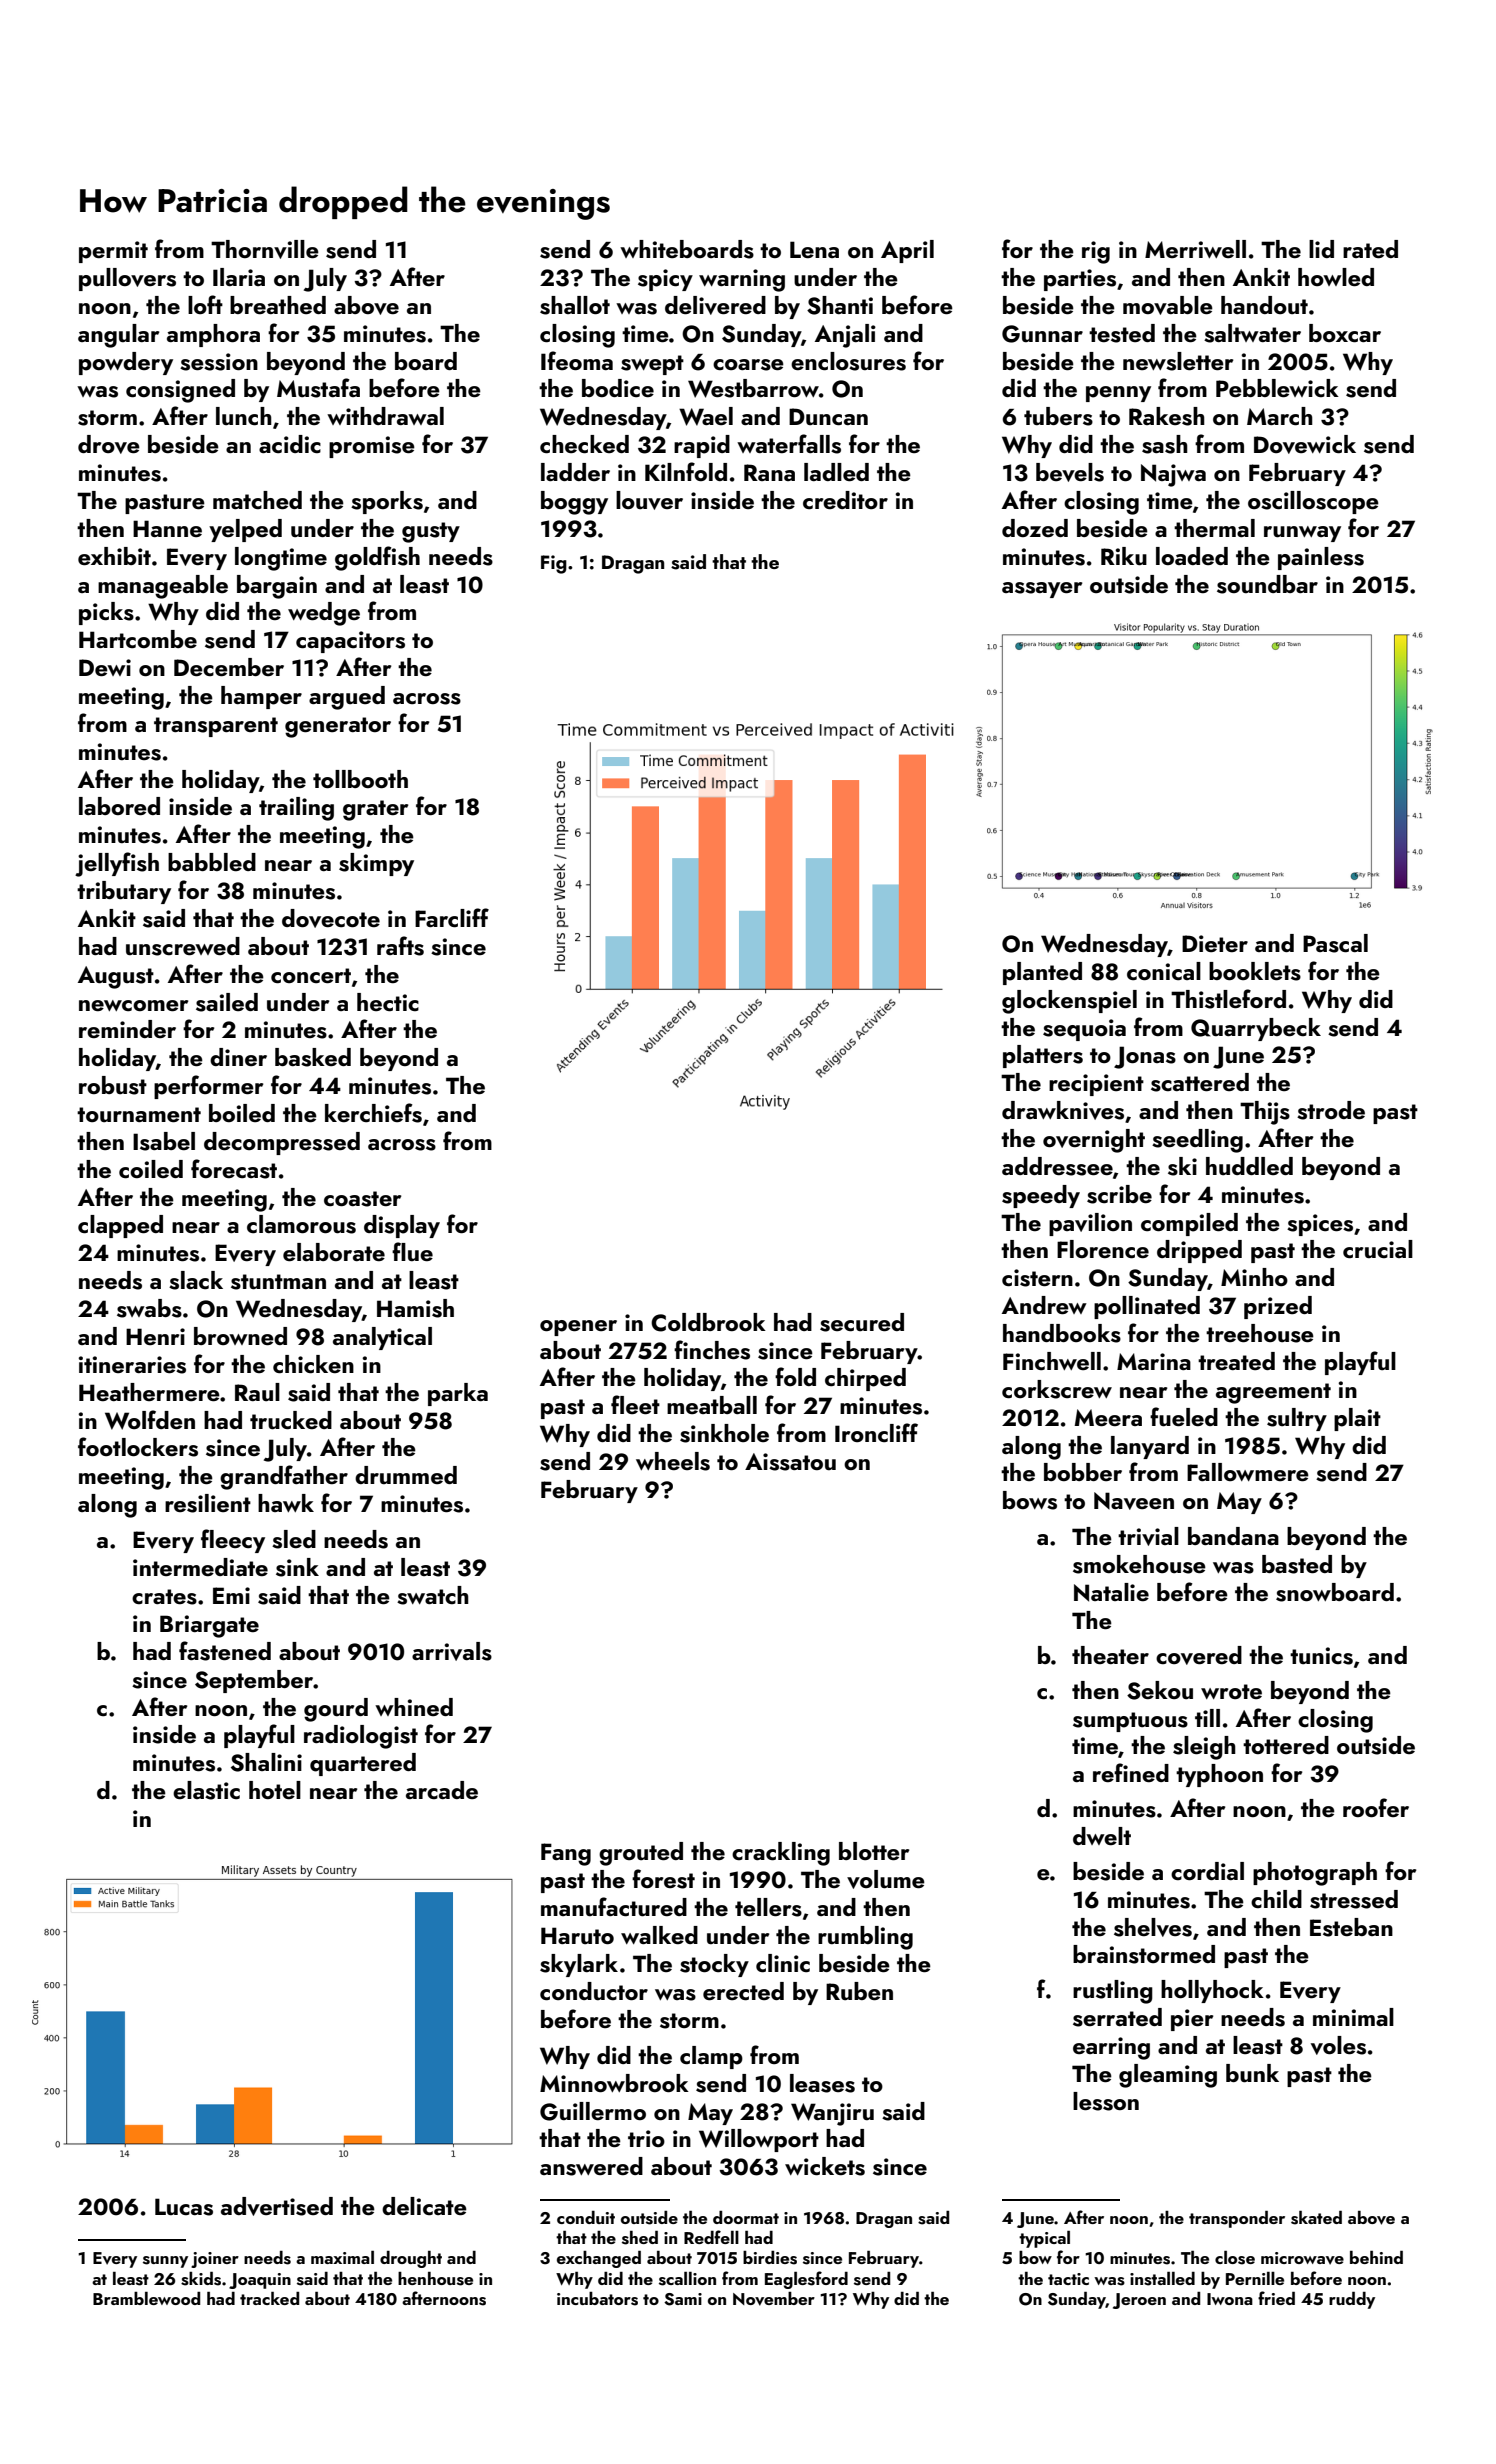  What do you see at coordinates (1335, 943) in the image?
I see `Pascal` at bounding box center [1335, 943].
